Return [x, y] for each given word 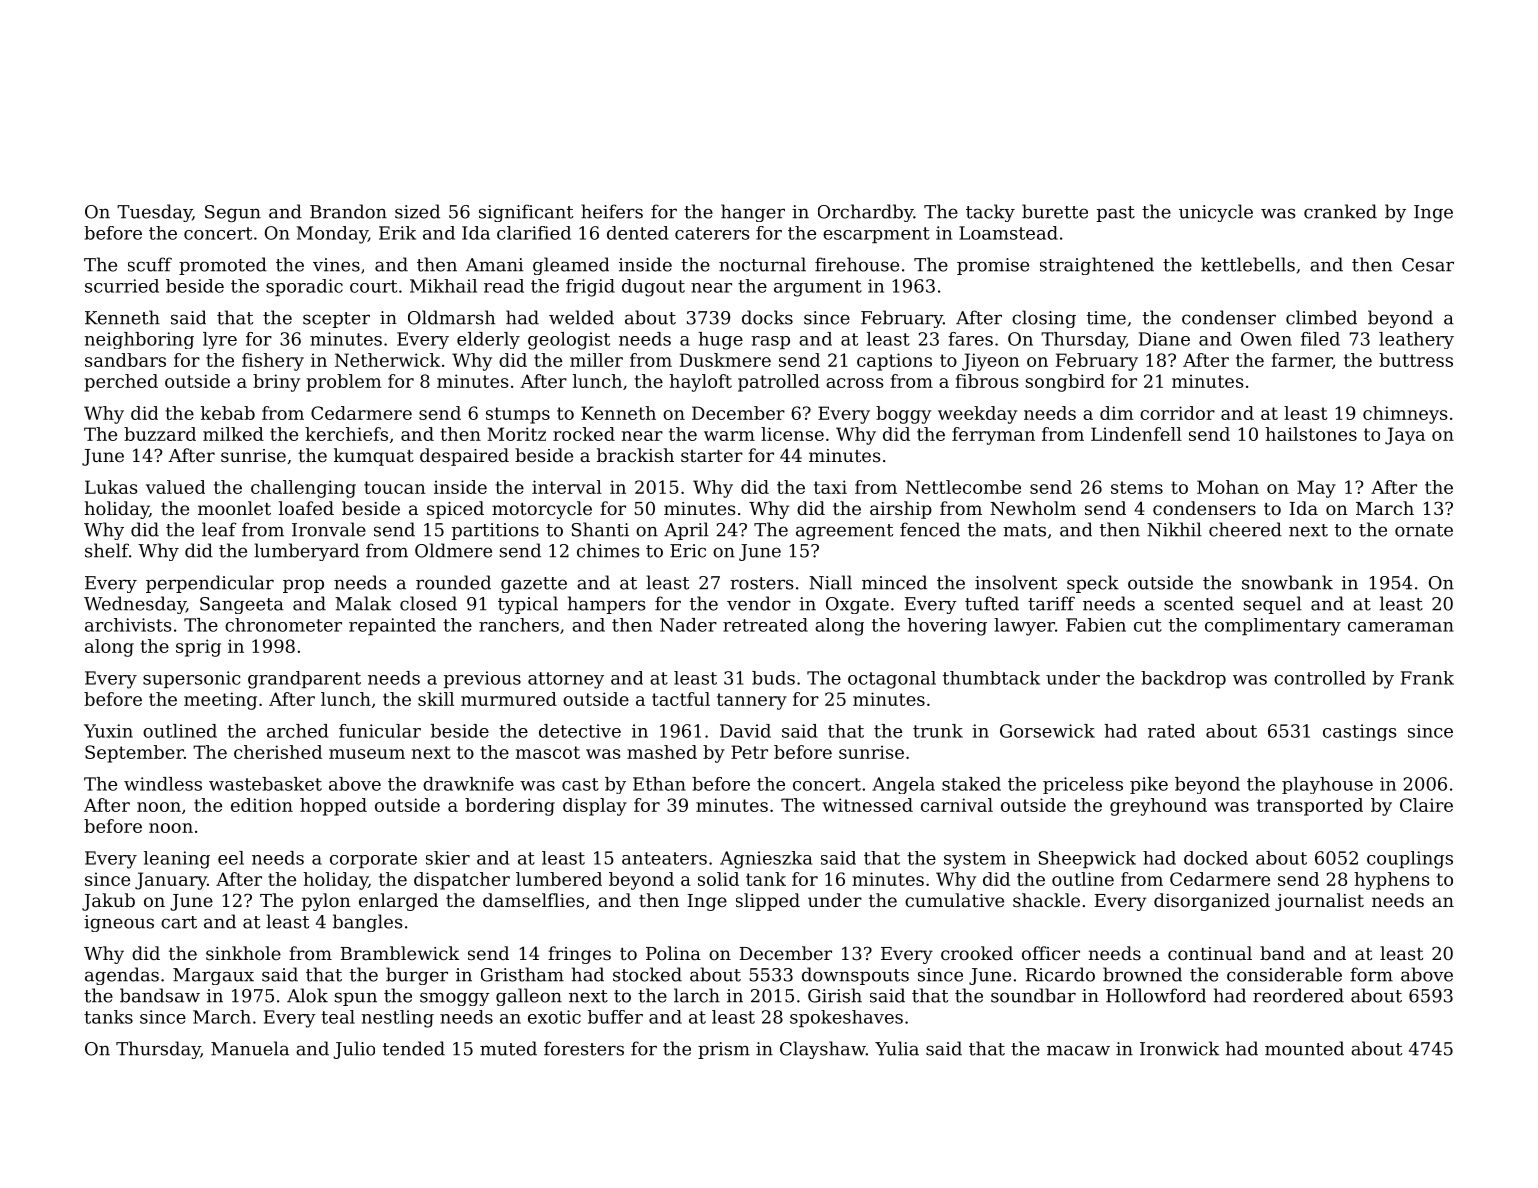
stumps [518, 415]
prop [303, 586]
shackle [1046, 900]
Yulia [897, 1048]
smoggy [455, 999]
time [1106, 318]
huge [720, 341]
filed [1320, 339]
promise [993, 266]
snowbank [1287, 582]
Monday [332, 235]
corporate [373, 860]
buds [773, 678]
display [595, 807]
